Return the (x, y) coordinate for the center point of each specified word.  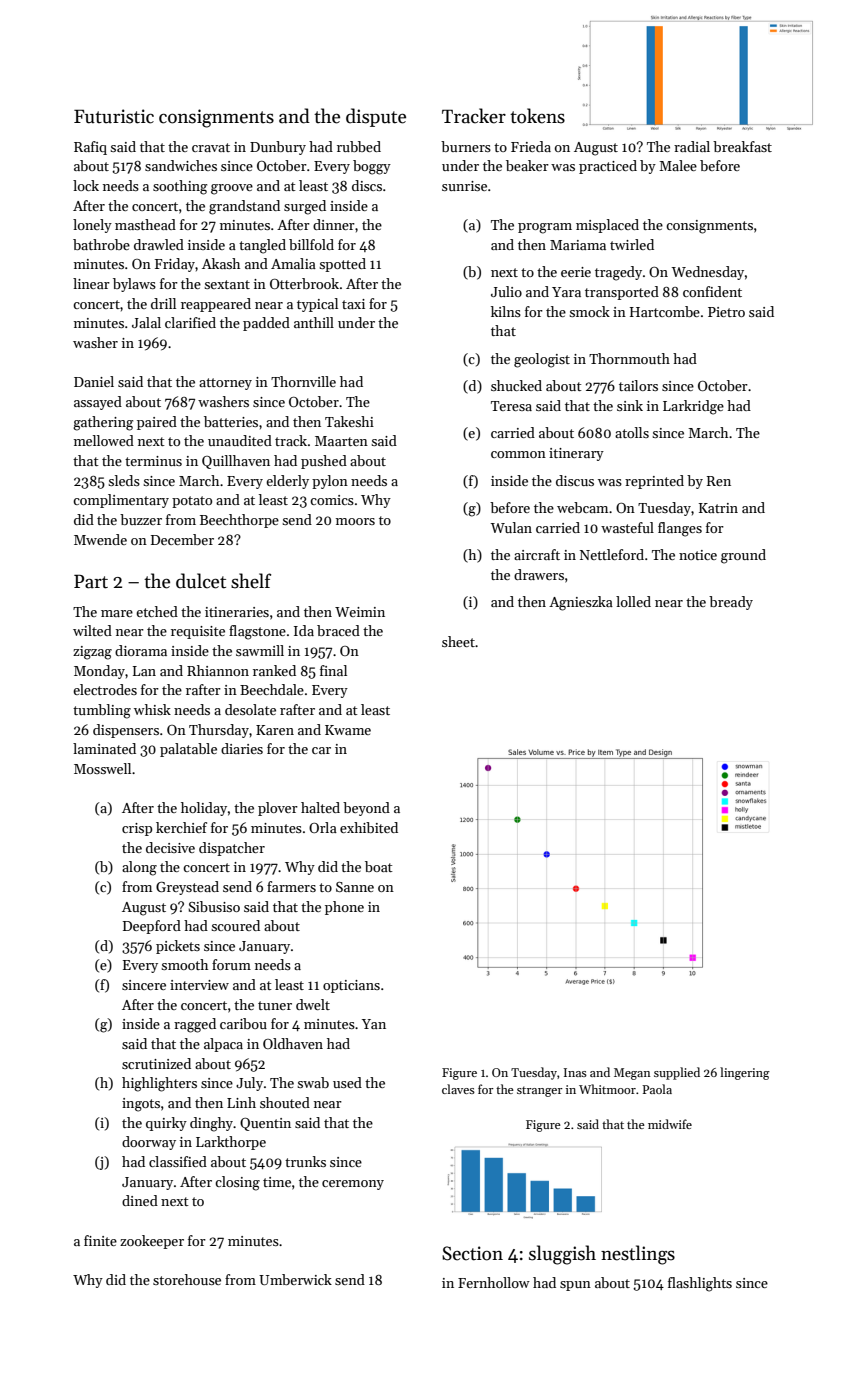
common (518, 454)
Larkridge (693, 407)
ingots (141, 1105)
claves (458, 1089)
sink (630, 405)
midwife (670, 1124)
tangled (262, 246)
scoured (235, 925)
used (347, 1082)
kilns (506, 311)
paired (157, 423)
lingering (745, 1073)
